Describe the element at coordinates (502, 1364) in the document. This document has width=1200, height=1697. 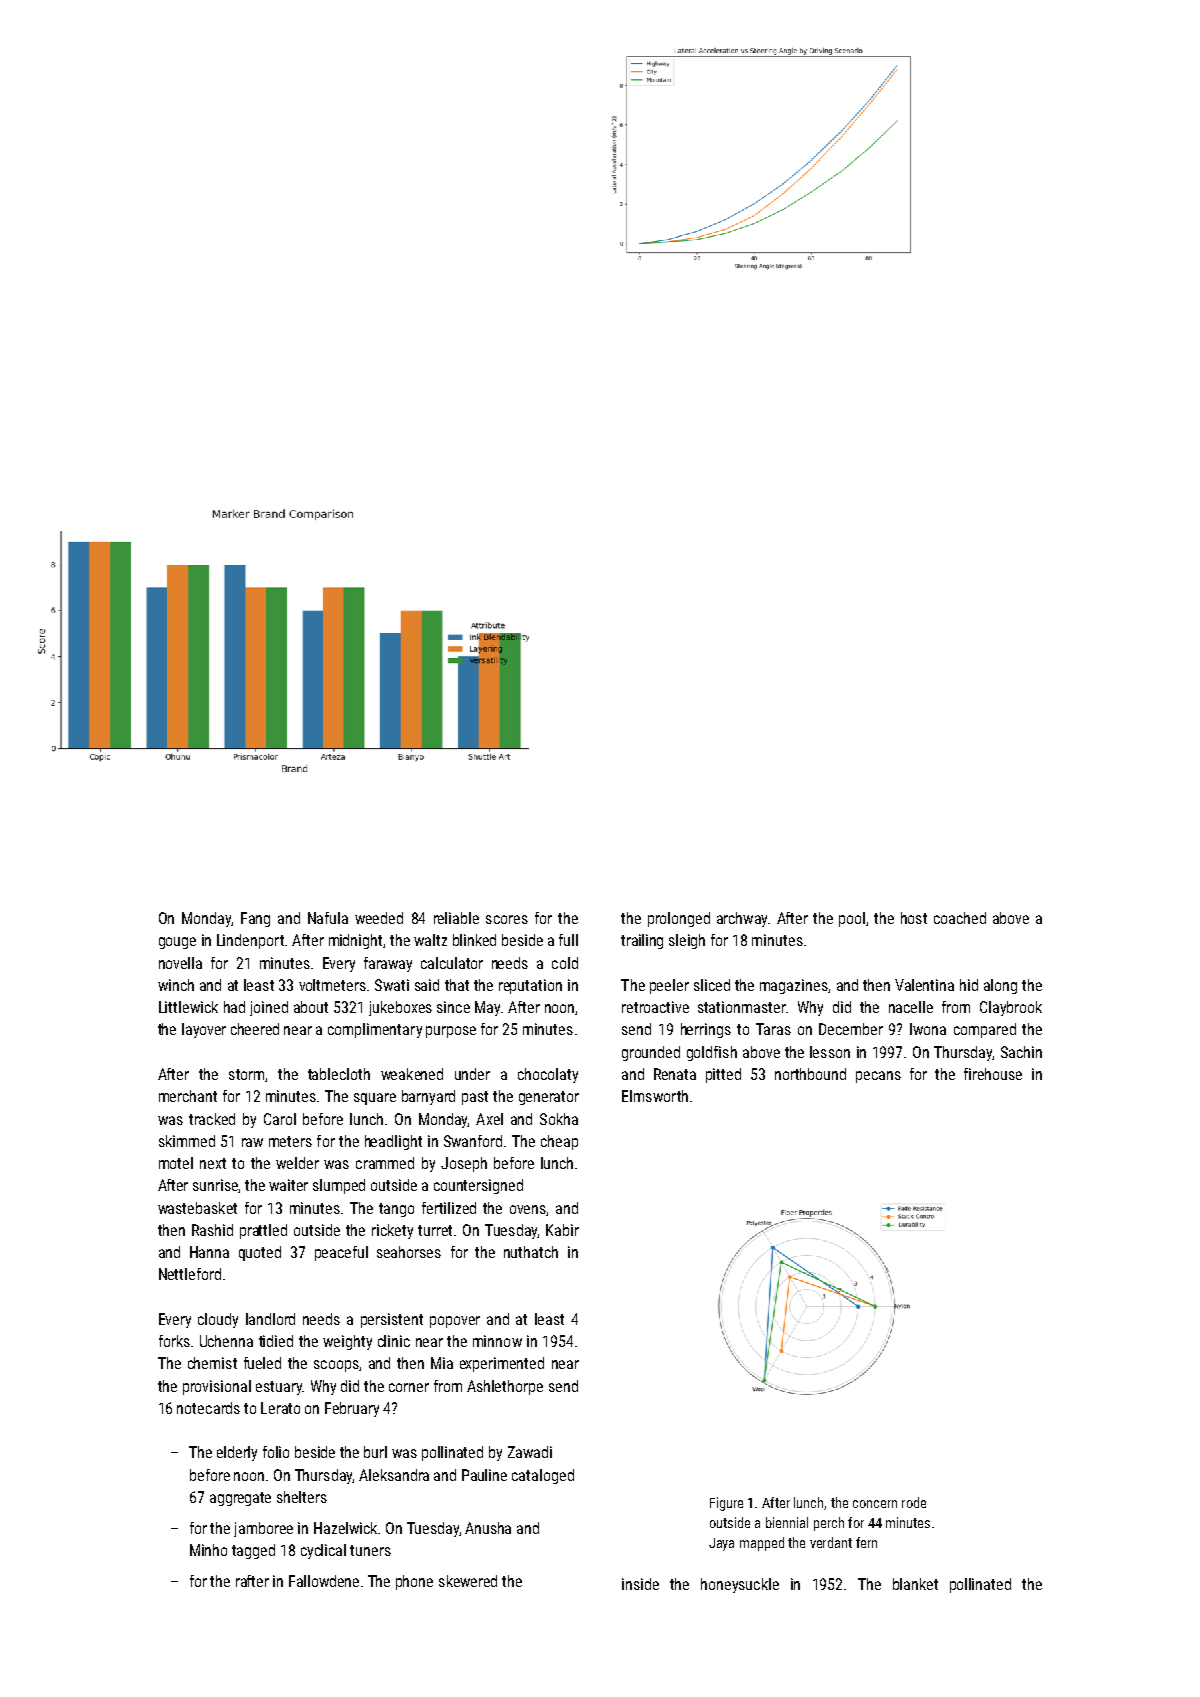
I see `experimented` at that location.
